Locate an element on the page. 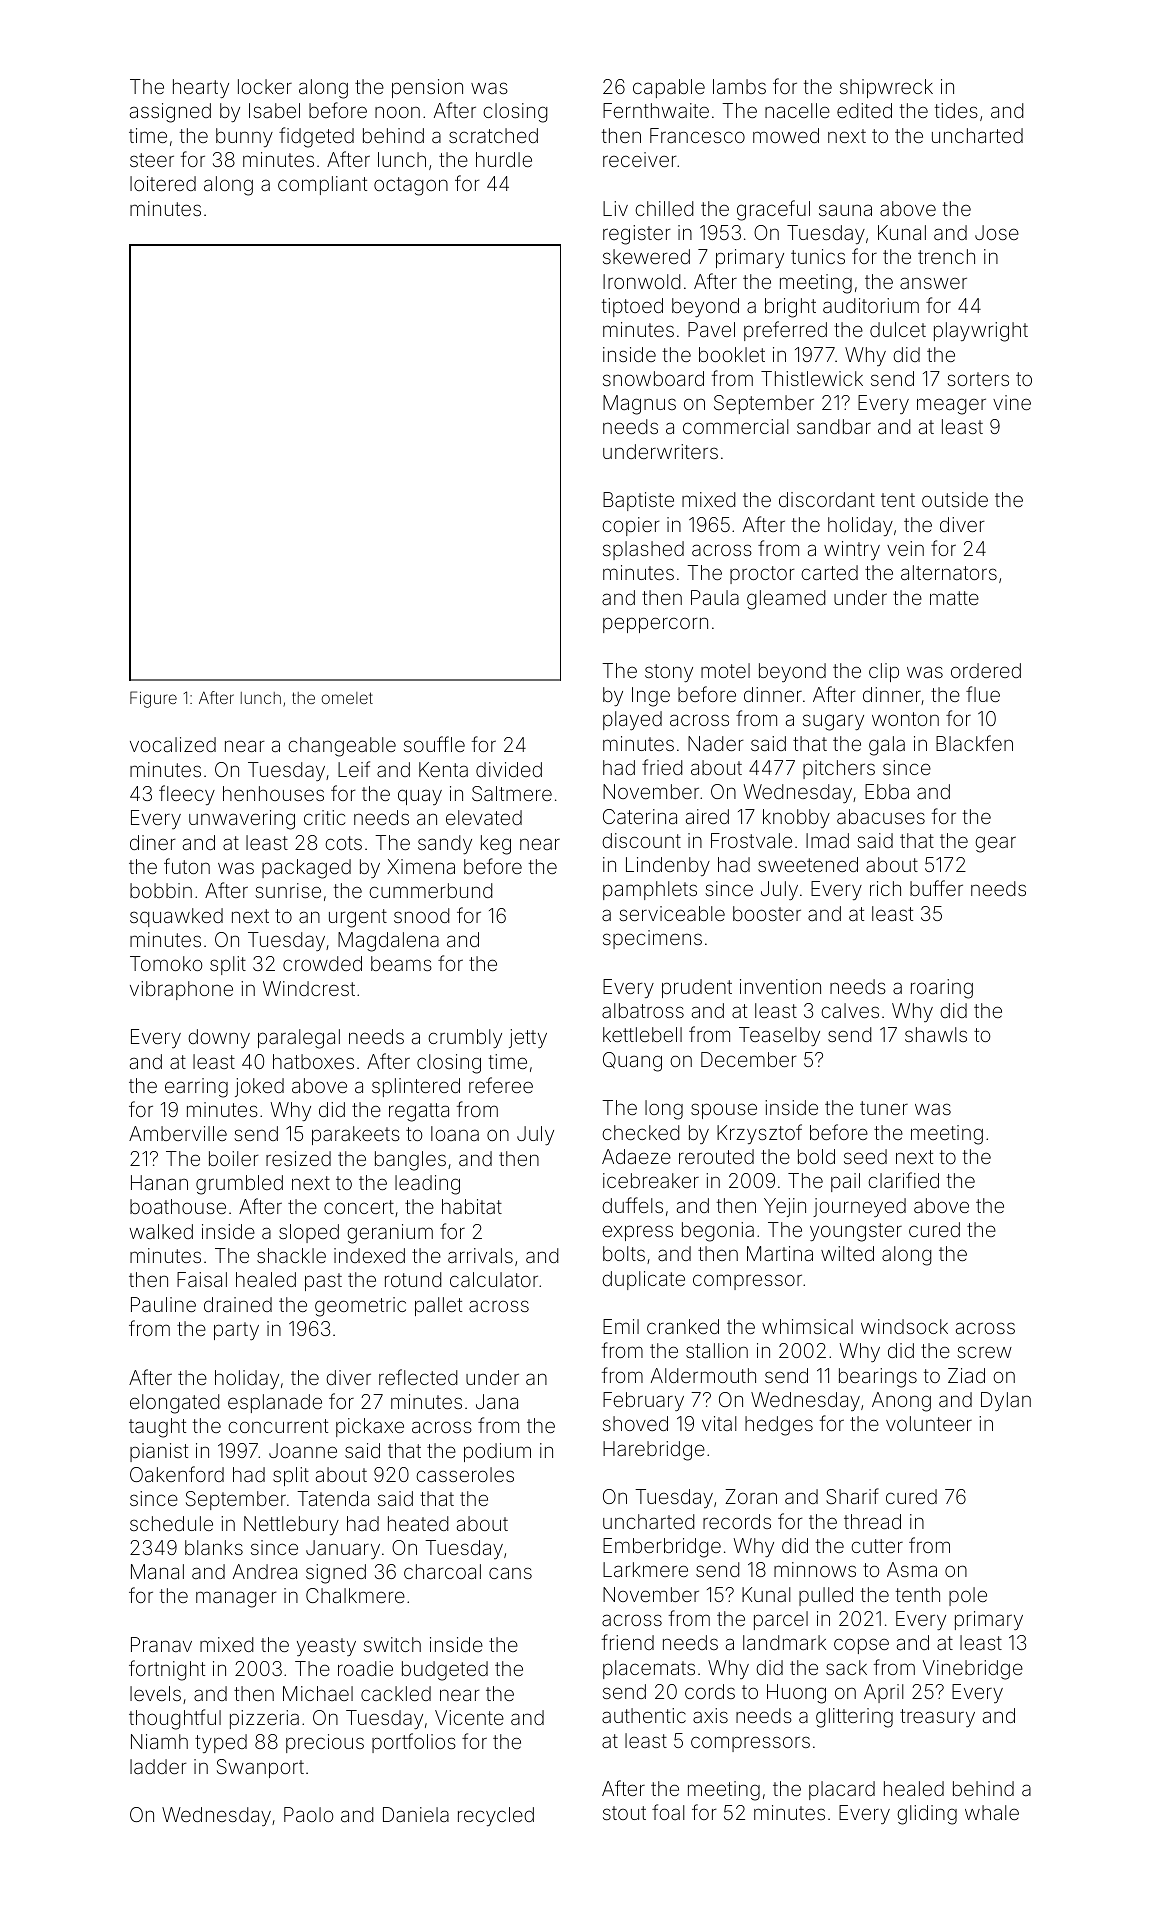 The image size is (1163, 1916). Pavel is located at coordinates (711, 329).
